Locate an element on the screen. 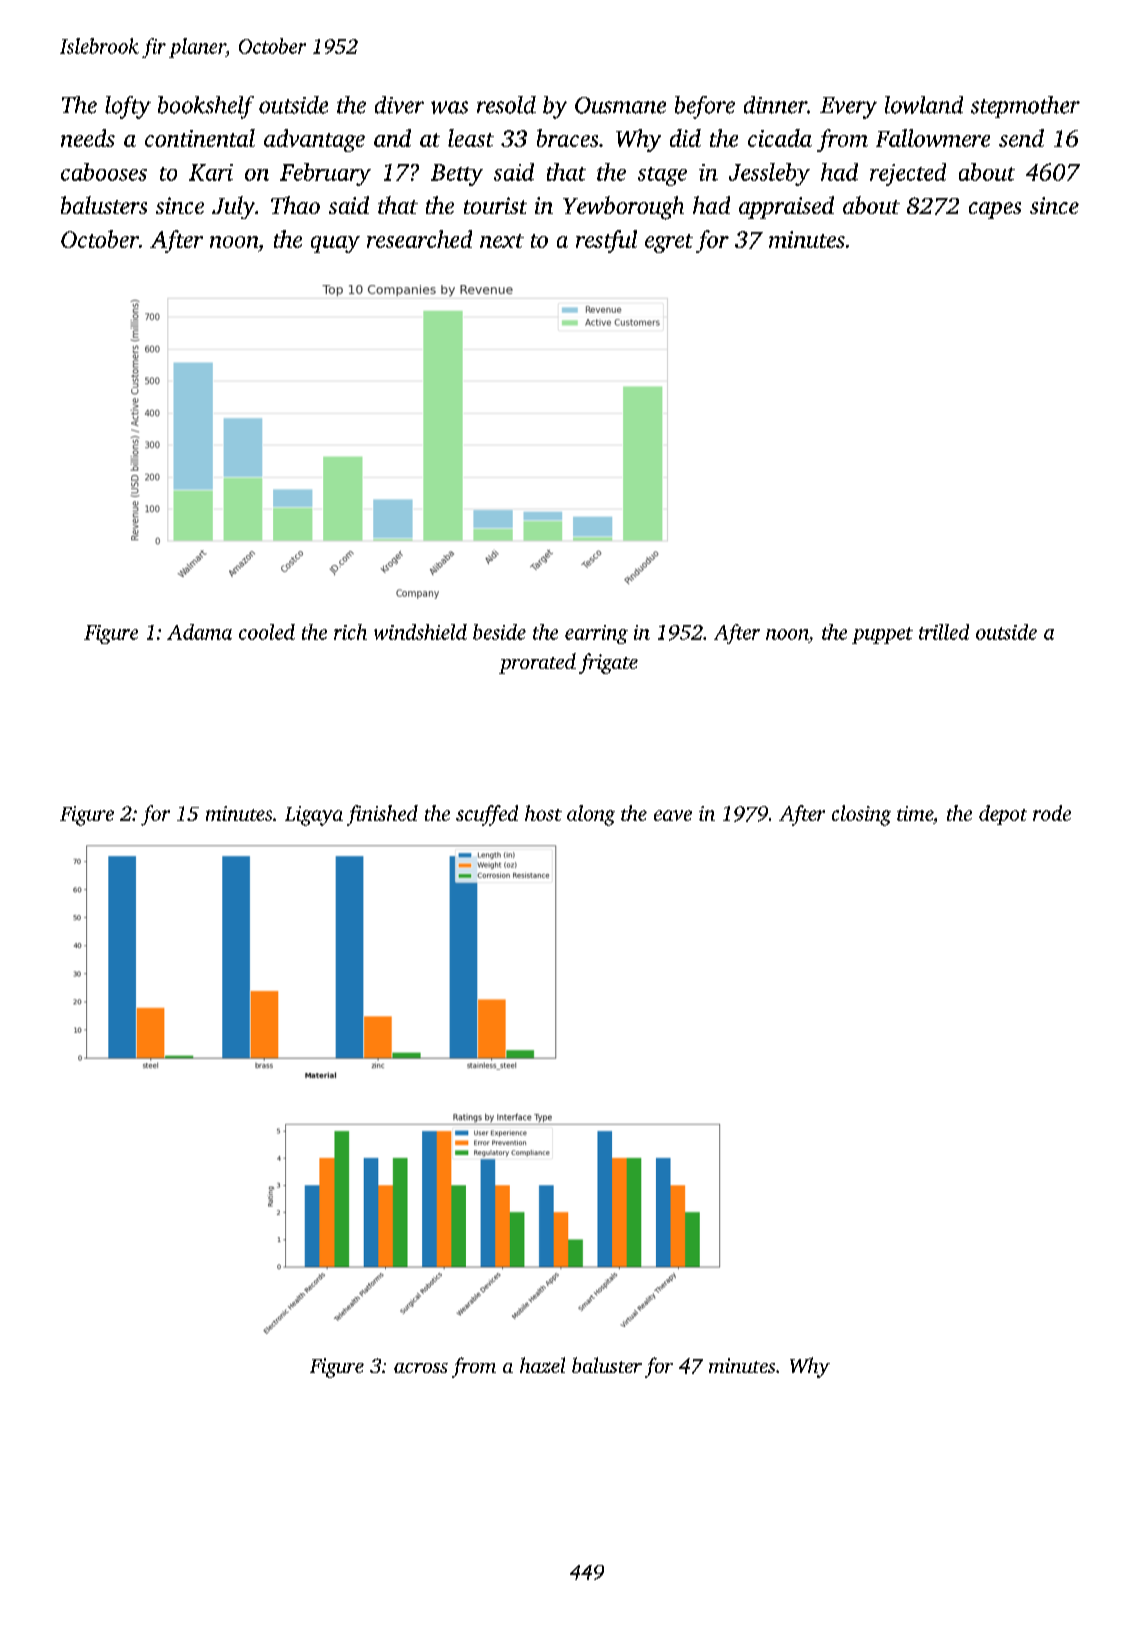  across is located at coordinates (421, 1368).
